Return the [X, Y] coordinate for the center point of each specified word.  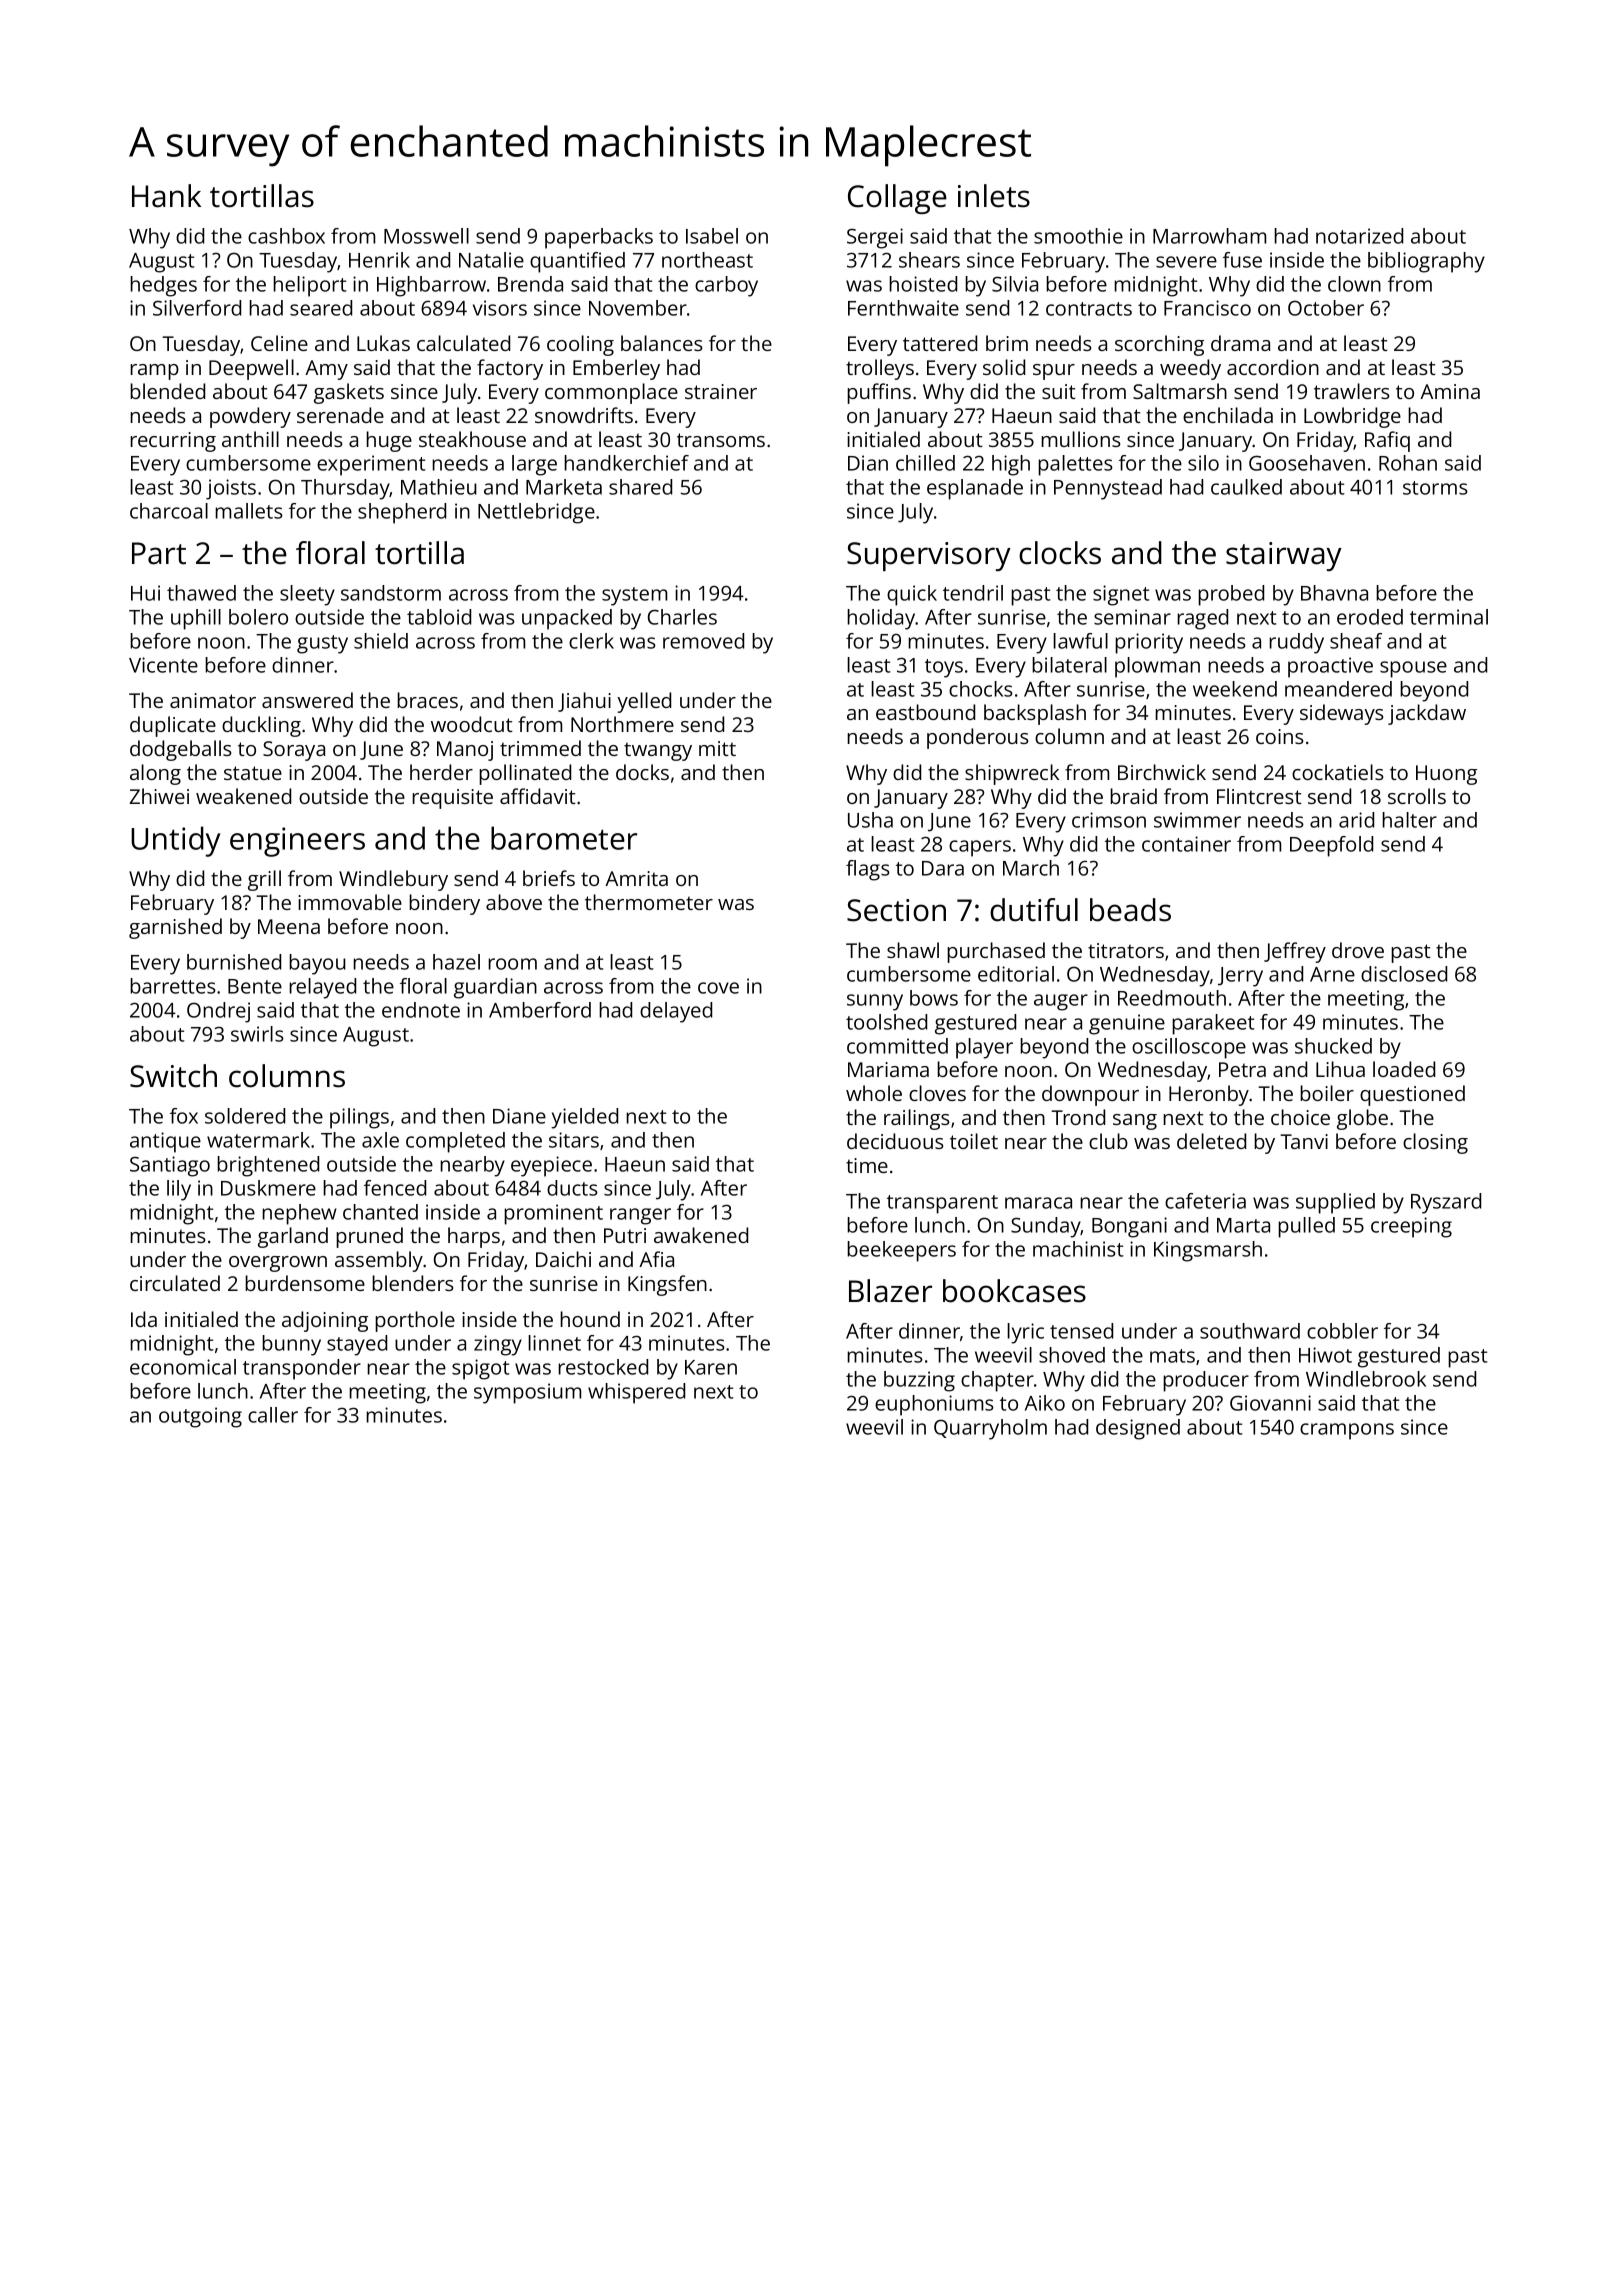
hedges [163, 286]
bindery [444, 904]
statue [253, 773]
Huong [1446, 775]
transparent [942, 1204]
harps [474, 1237]
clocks [1060, 553]
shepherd [402, 513]
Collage [897, 199]
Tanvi [1304, 1141]
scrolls [1417, 796]
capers [980, 848]
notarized [1359, 236]
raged [1202, 619]
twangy [658, 752]
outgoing [200, 1417]
